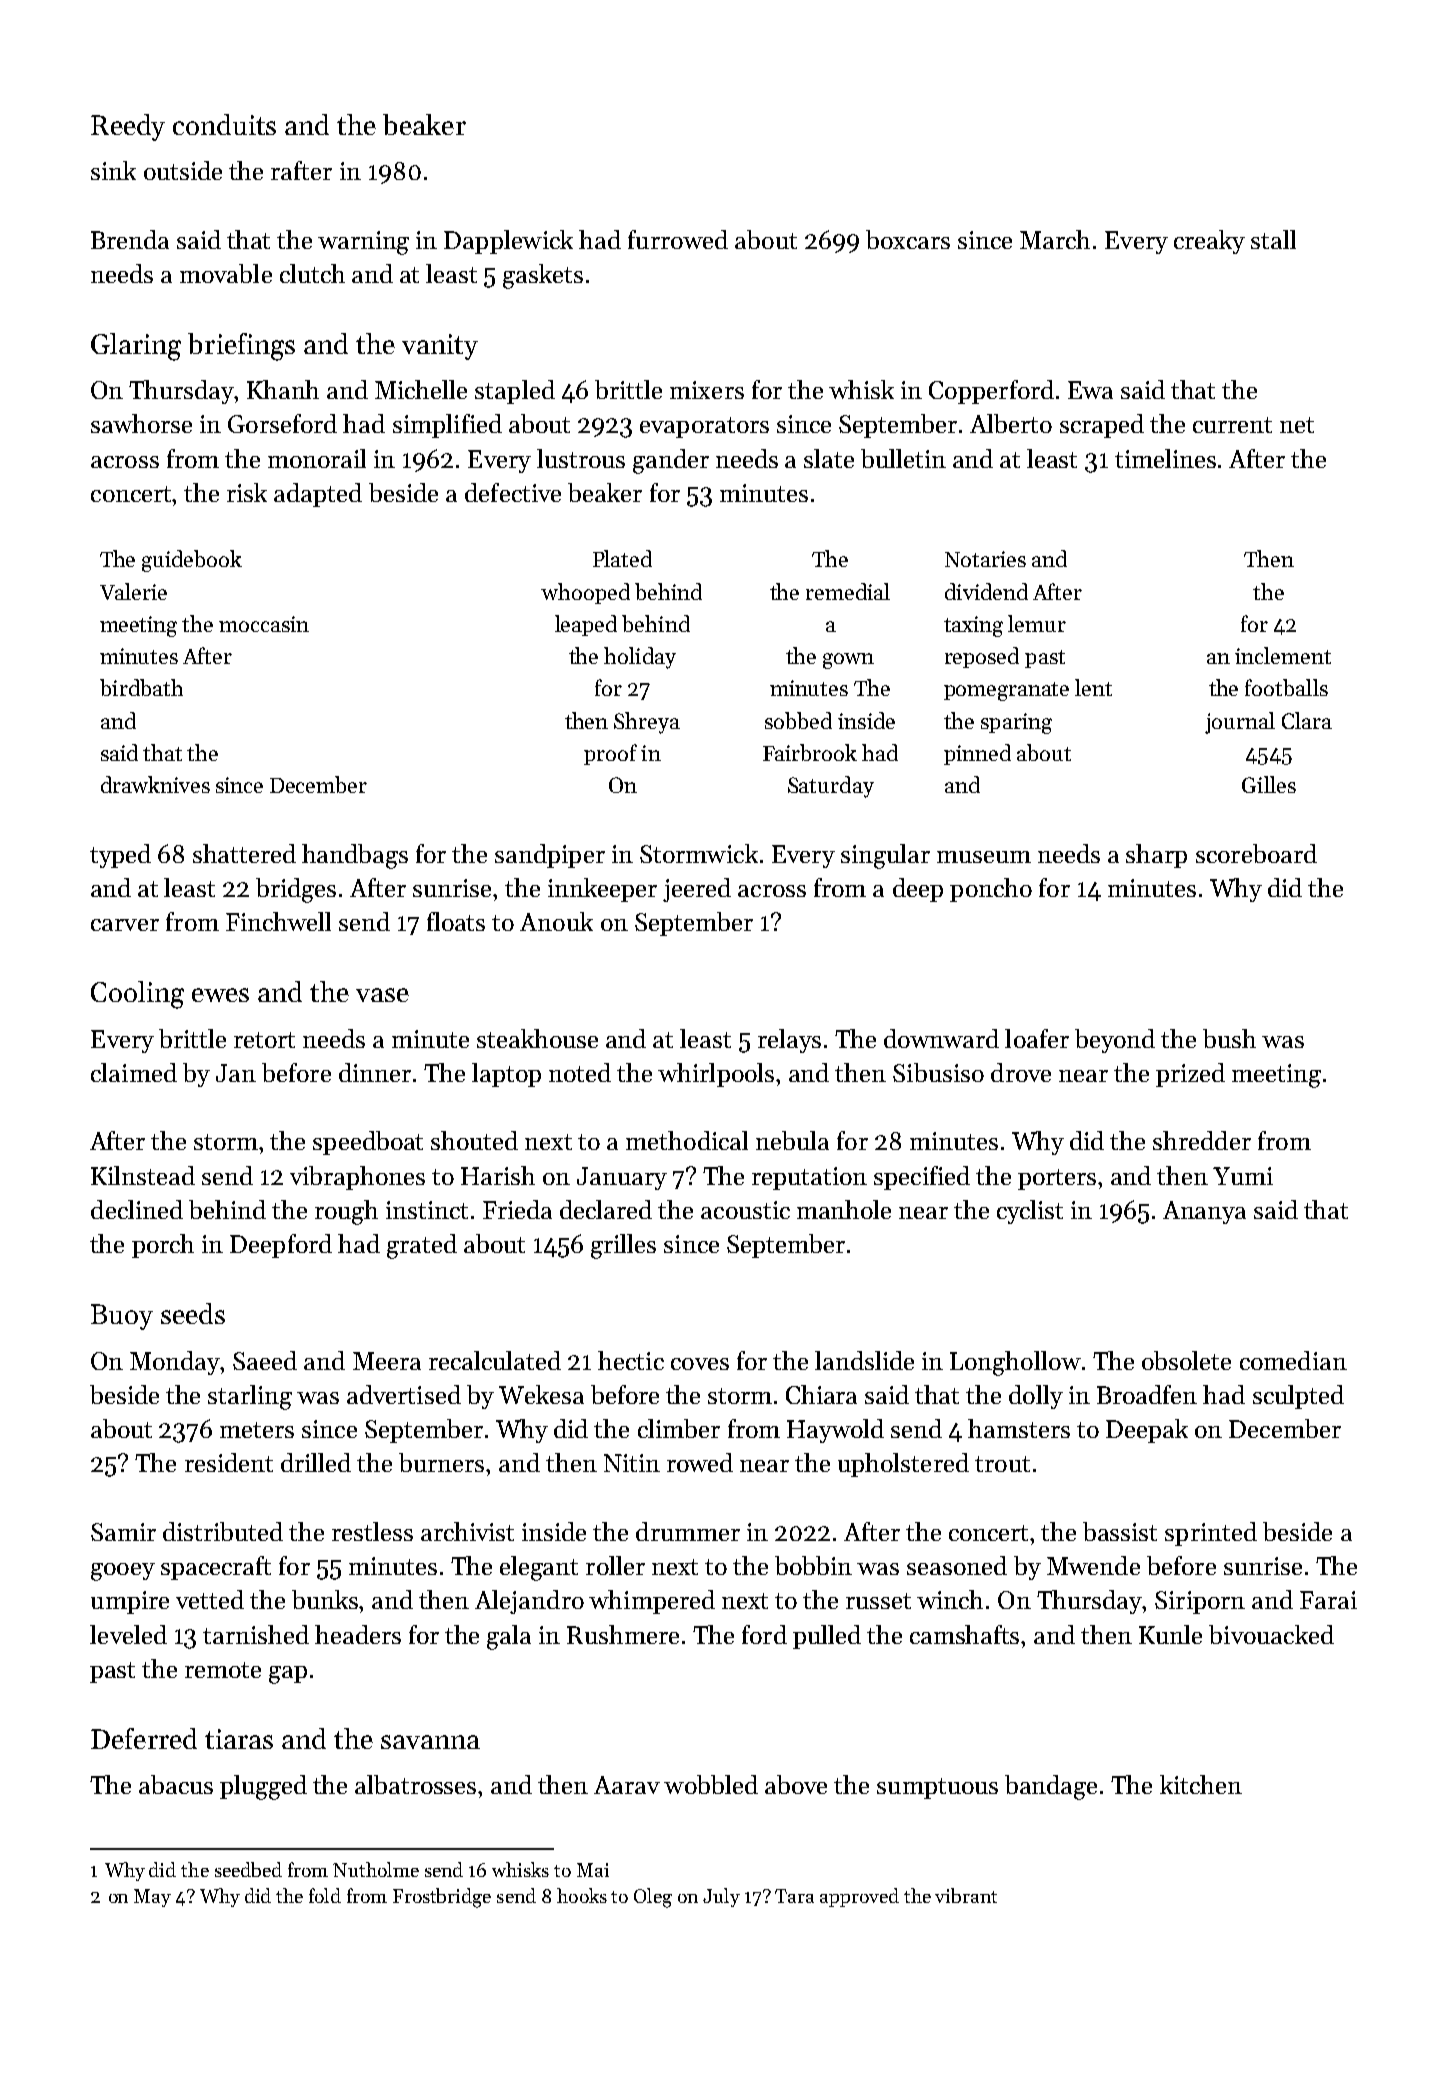 This page has width=1450, height=2100. I want to click on March, so click(1055, 239).
